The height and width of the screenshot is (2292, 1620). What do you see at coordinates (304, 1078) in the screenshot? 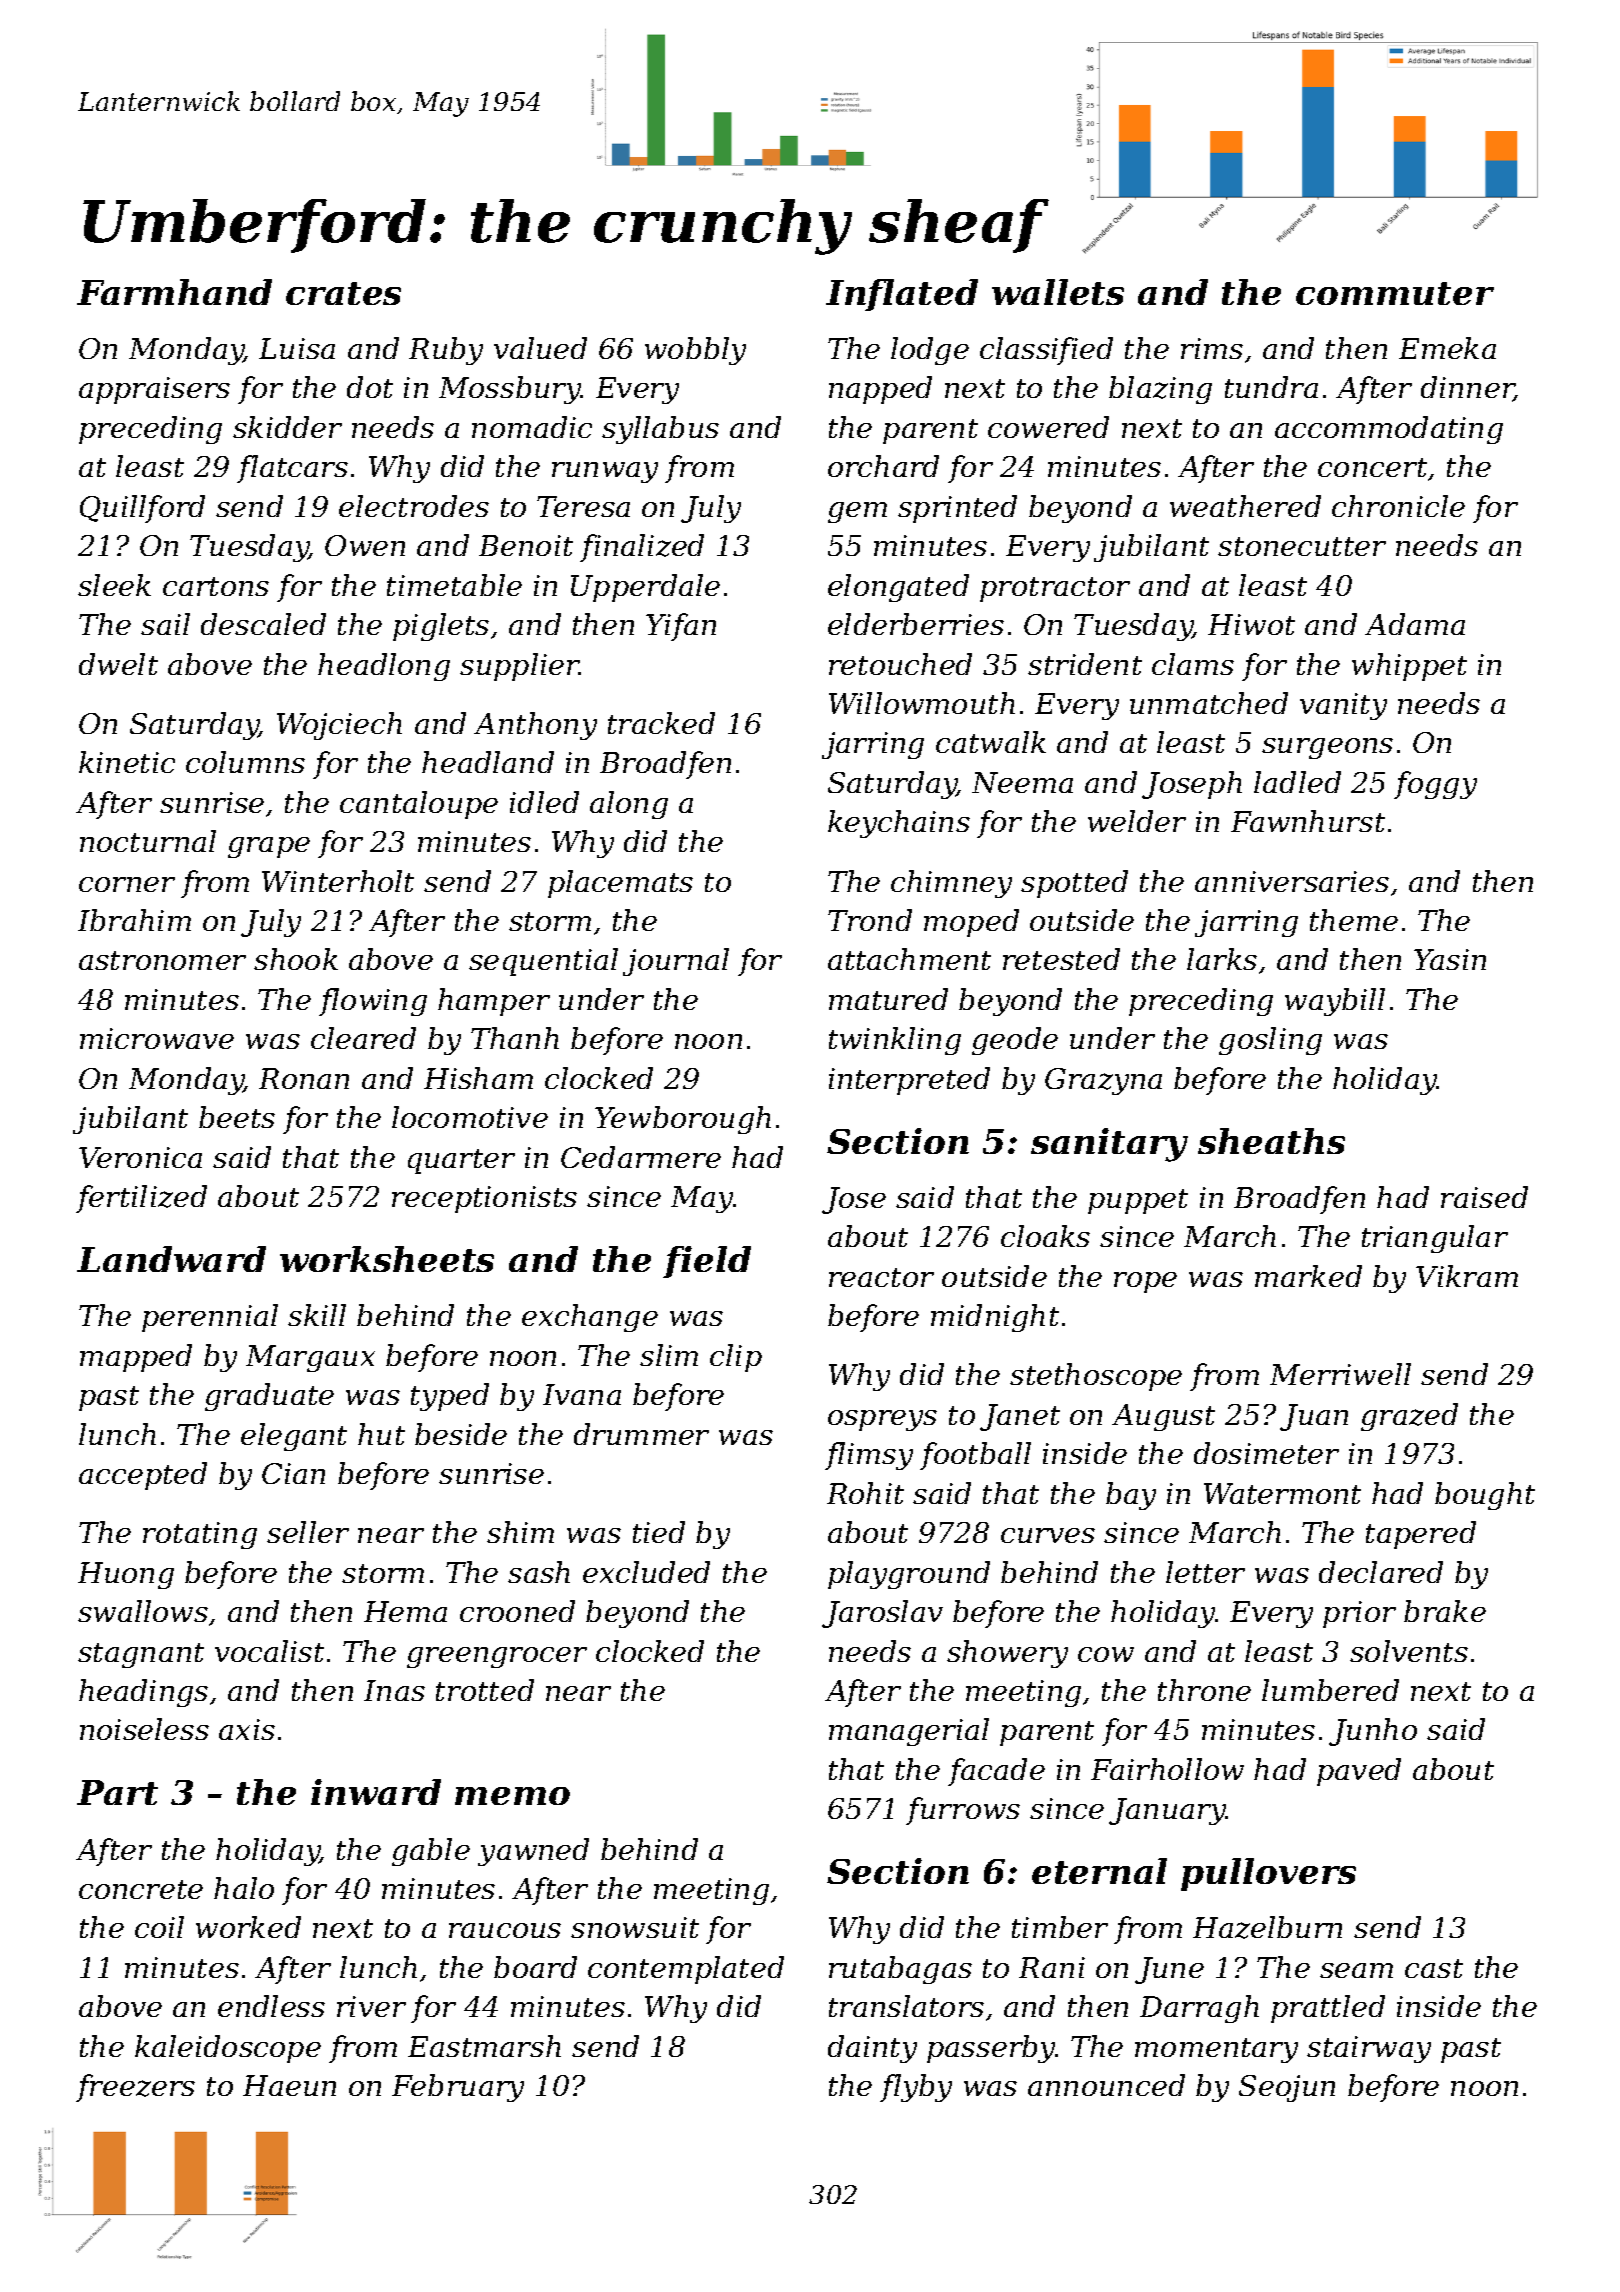
I see `Ronan` at bounding box center [304, 1078].
